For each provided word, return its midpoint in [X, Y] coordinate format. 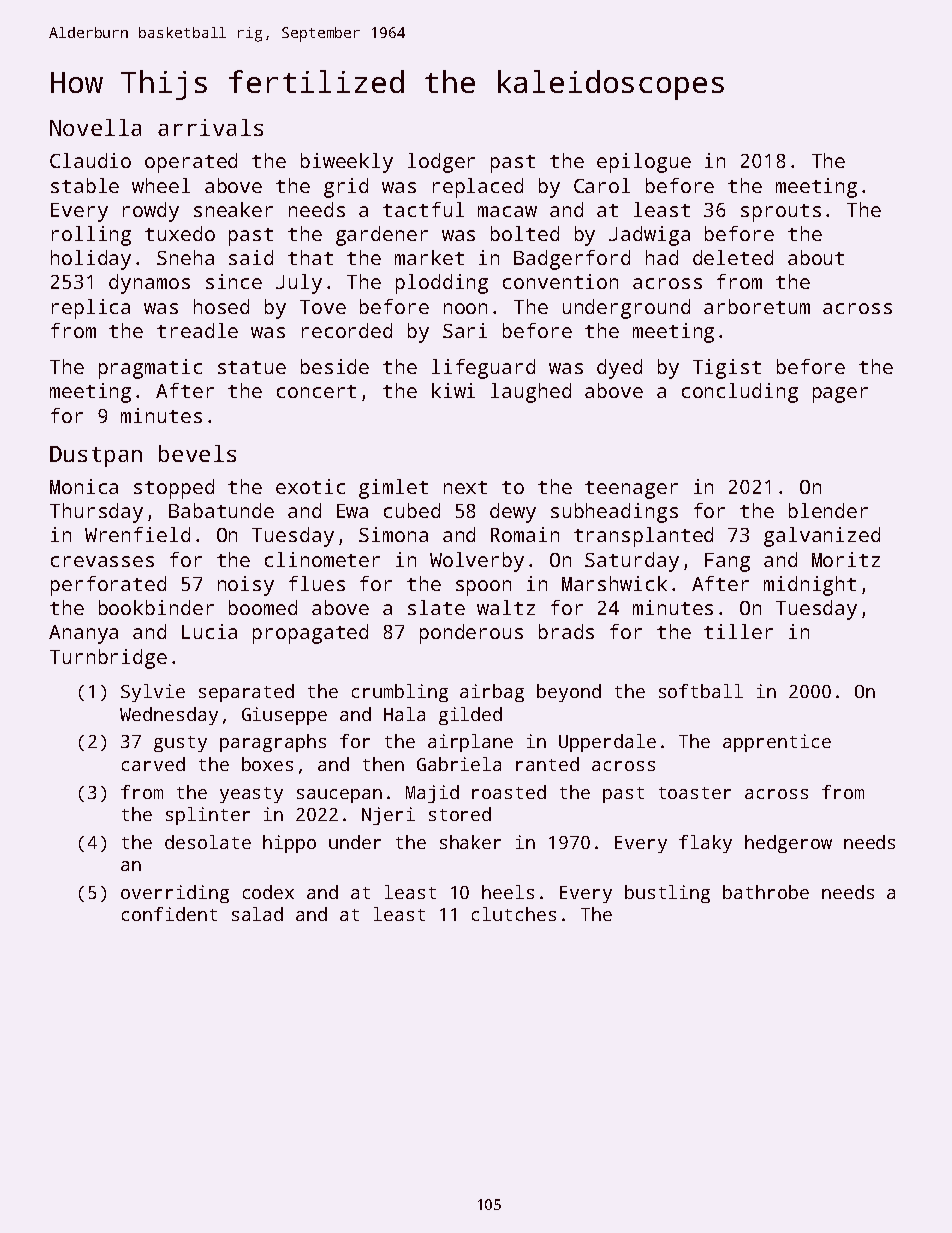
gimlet [393, 489]
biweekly [347, 163]
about [816, 257]
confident [169, 914]
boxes [267, 764]
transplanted [643, 537]
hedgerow [788, 844]
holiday [91, 260]
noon [465, 308]
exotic [310, 486]
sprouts [781, 213]
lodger [441, 163]
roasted [509, 792]
